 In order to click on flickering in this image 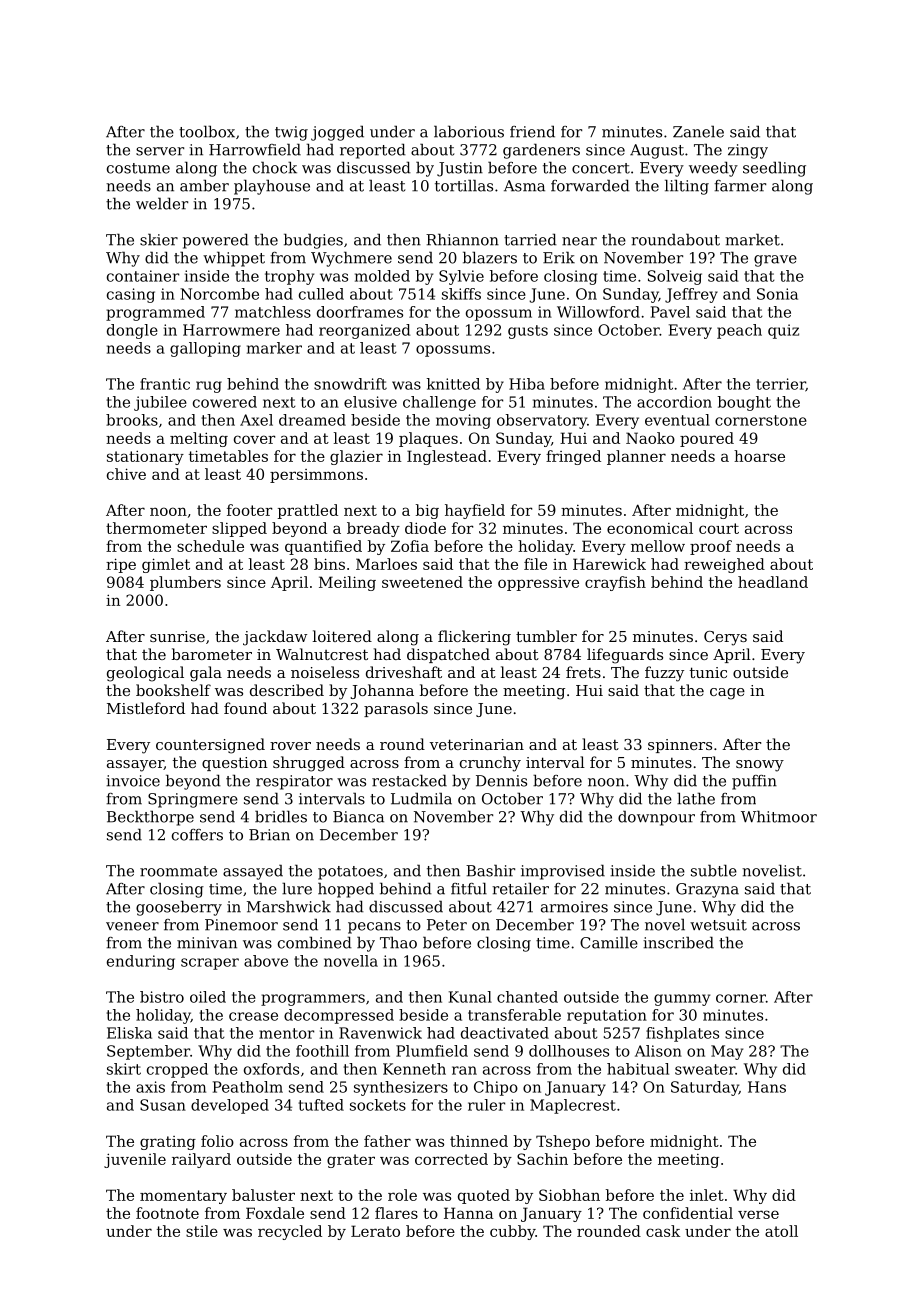, I will do `click(474, 638)`.
